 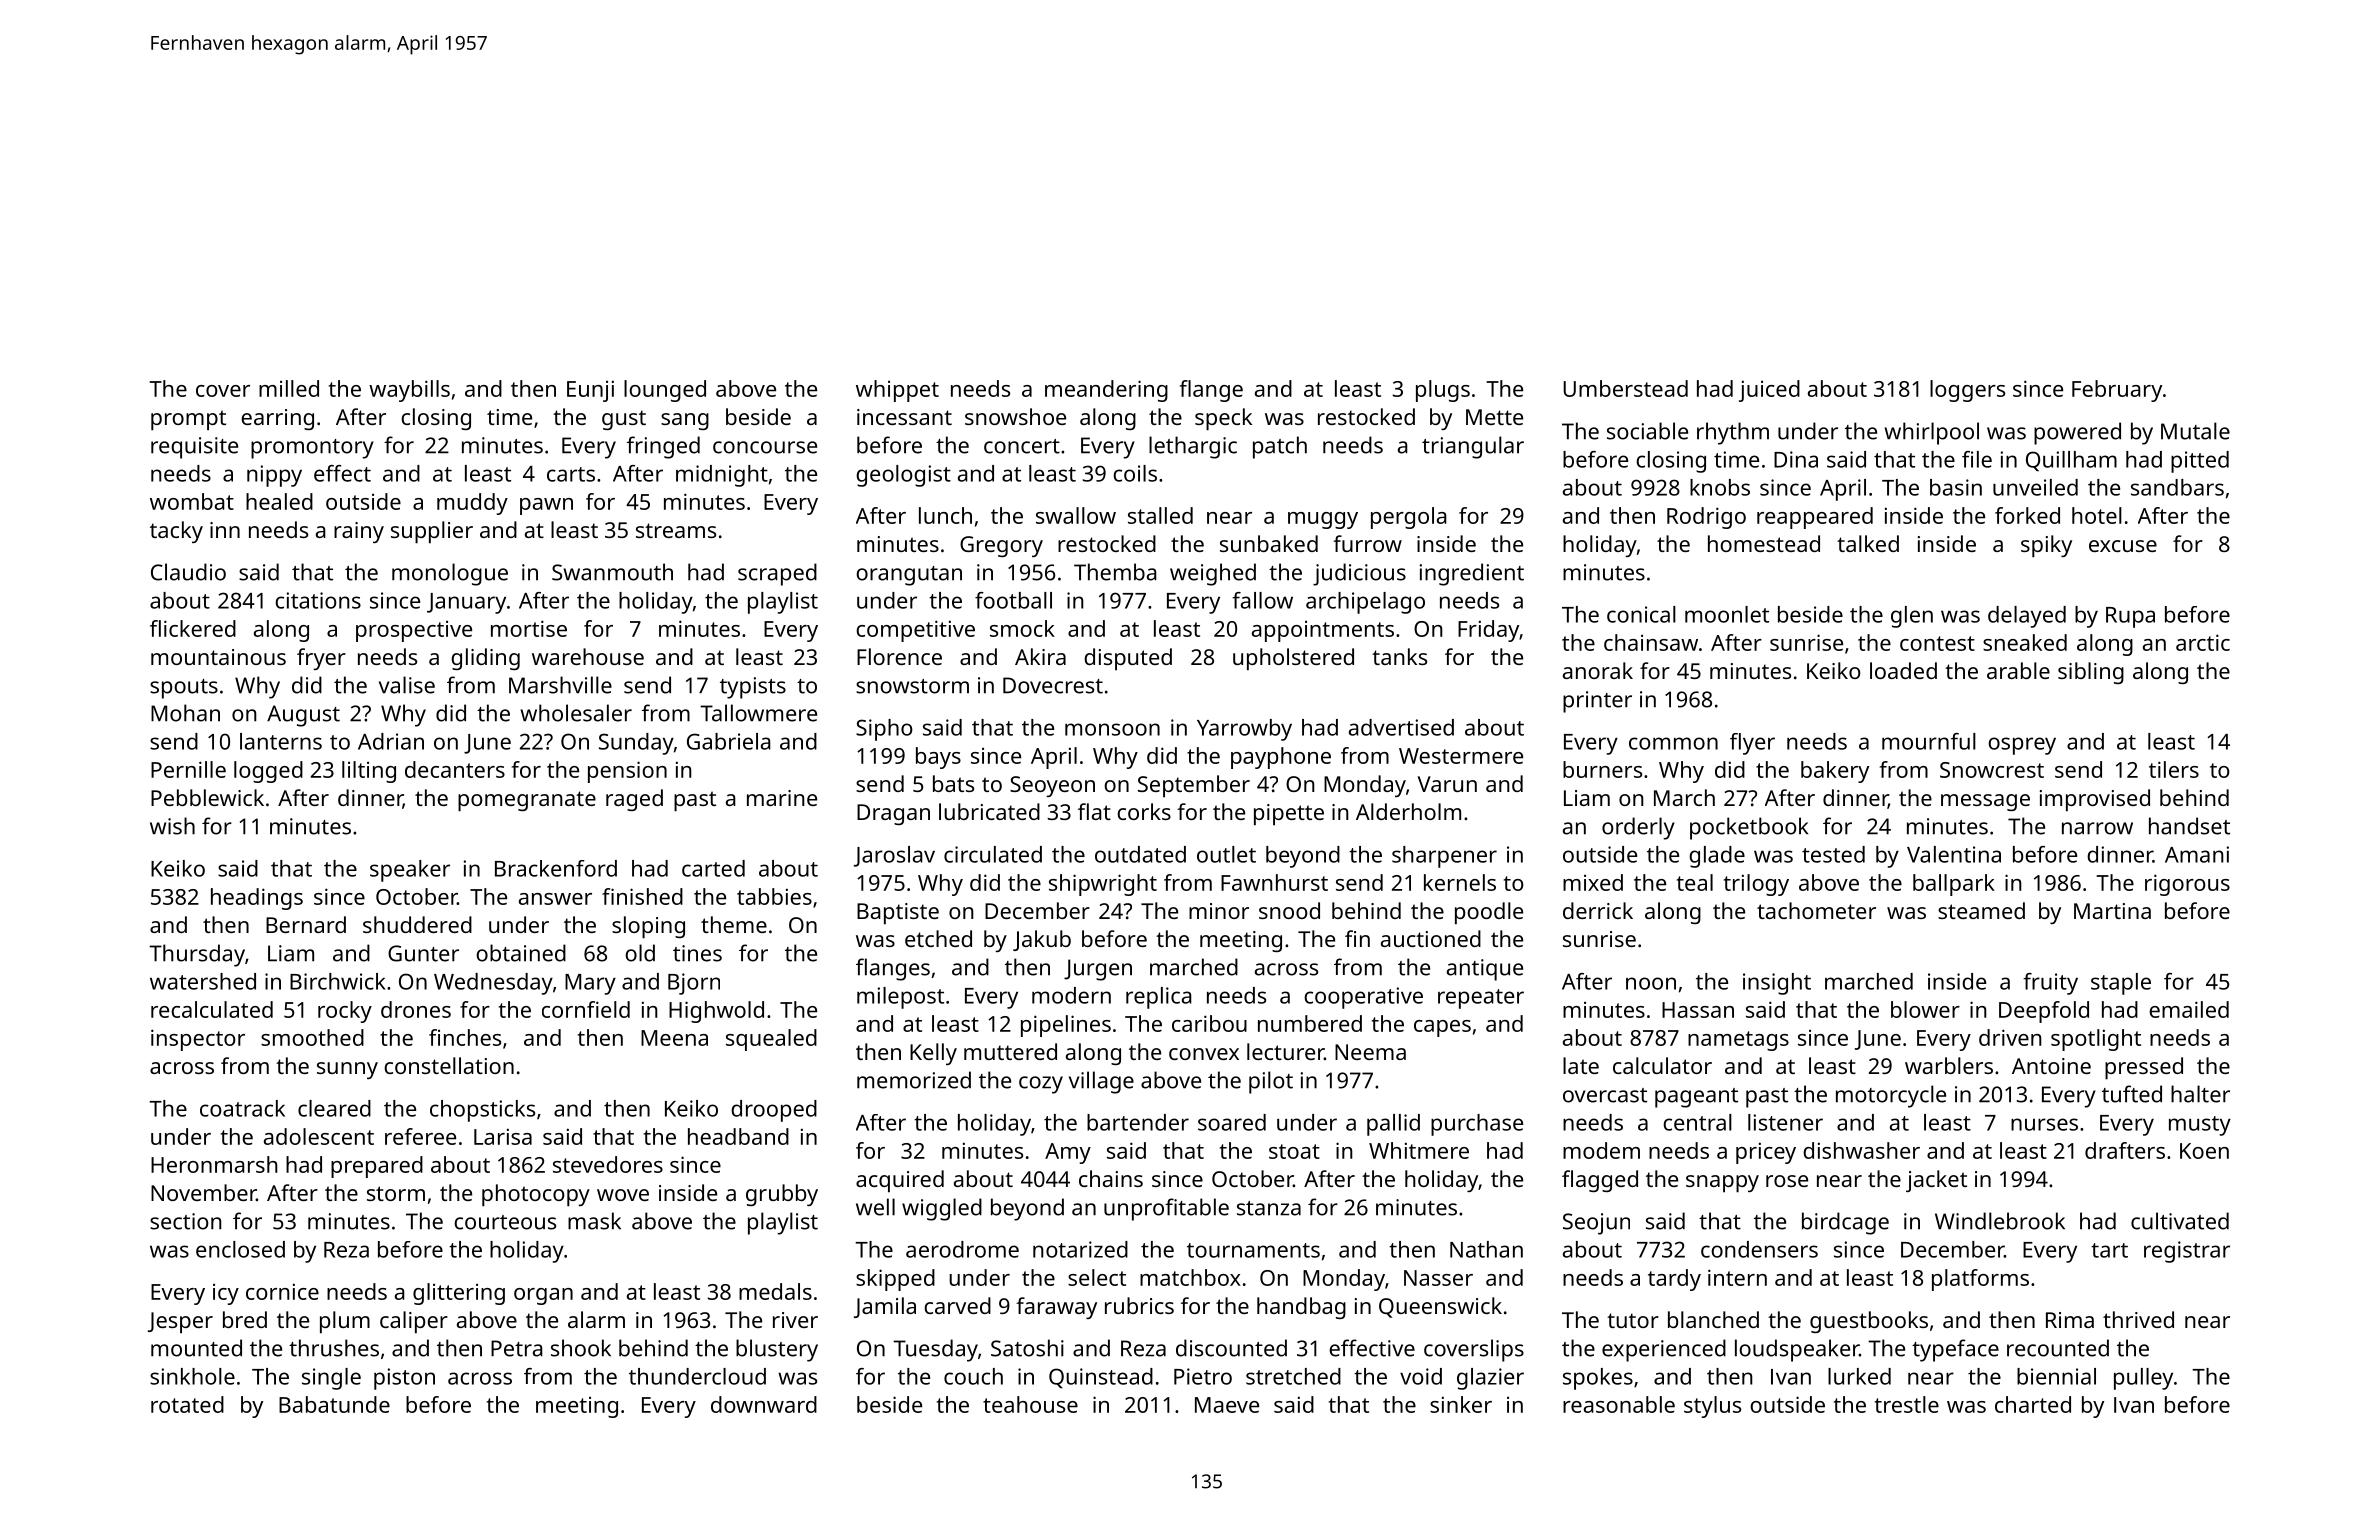 What do you see at coordinates (1777, 984) in the document?
I see `insight` at bounding box center [1777, 984].
